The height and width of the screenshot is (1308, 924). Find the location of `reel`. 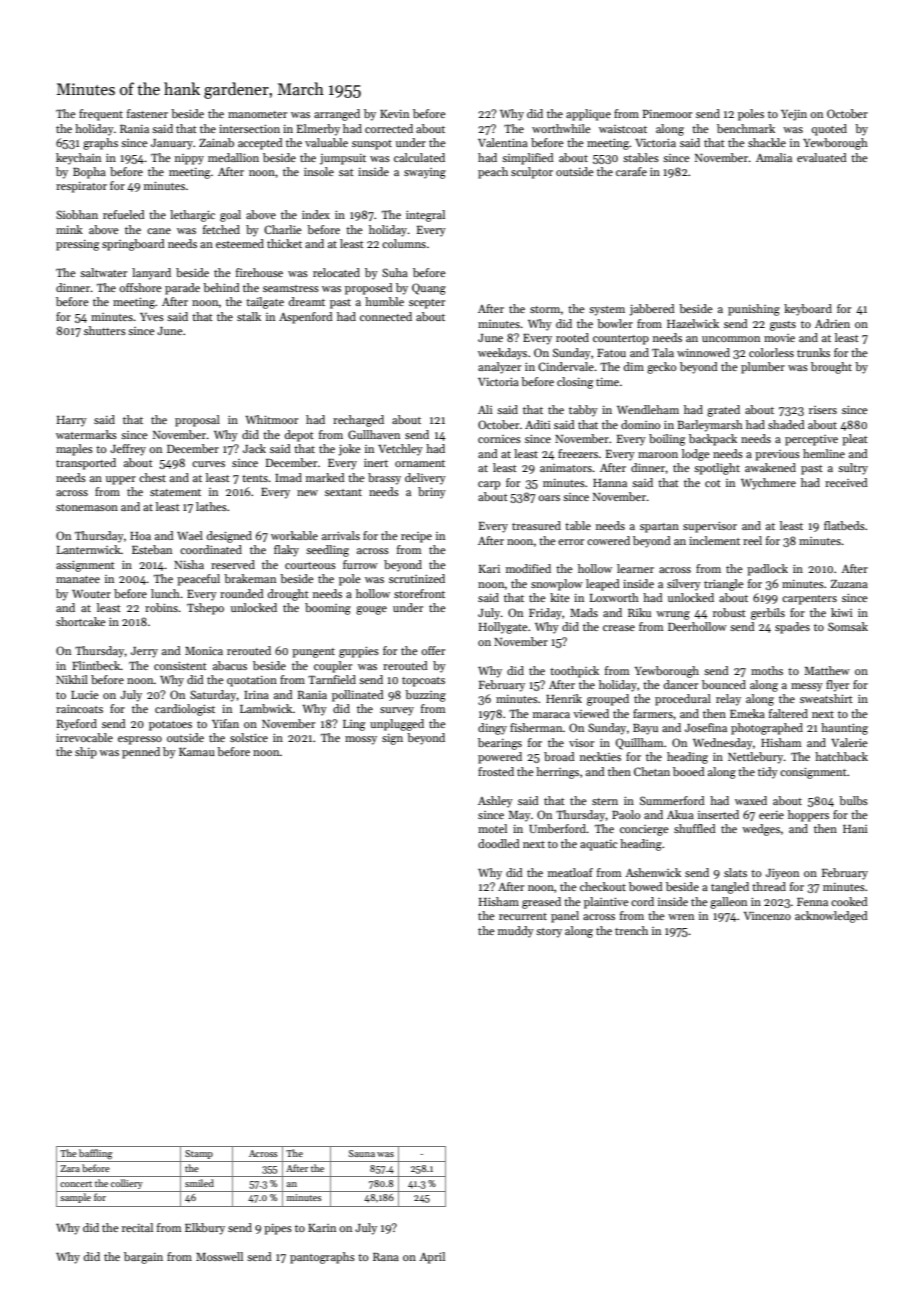

reel is located at coordinates (752, 540).
